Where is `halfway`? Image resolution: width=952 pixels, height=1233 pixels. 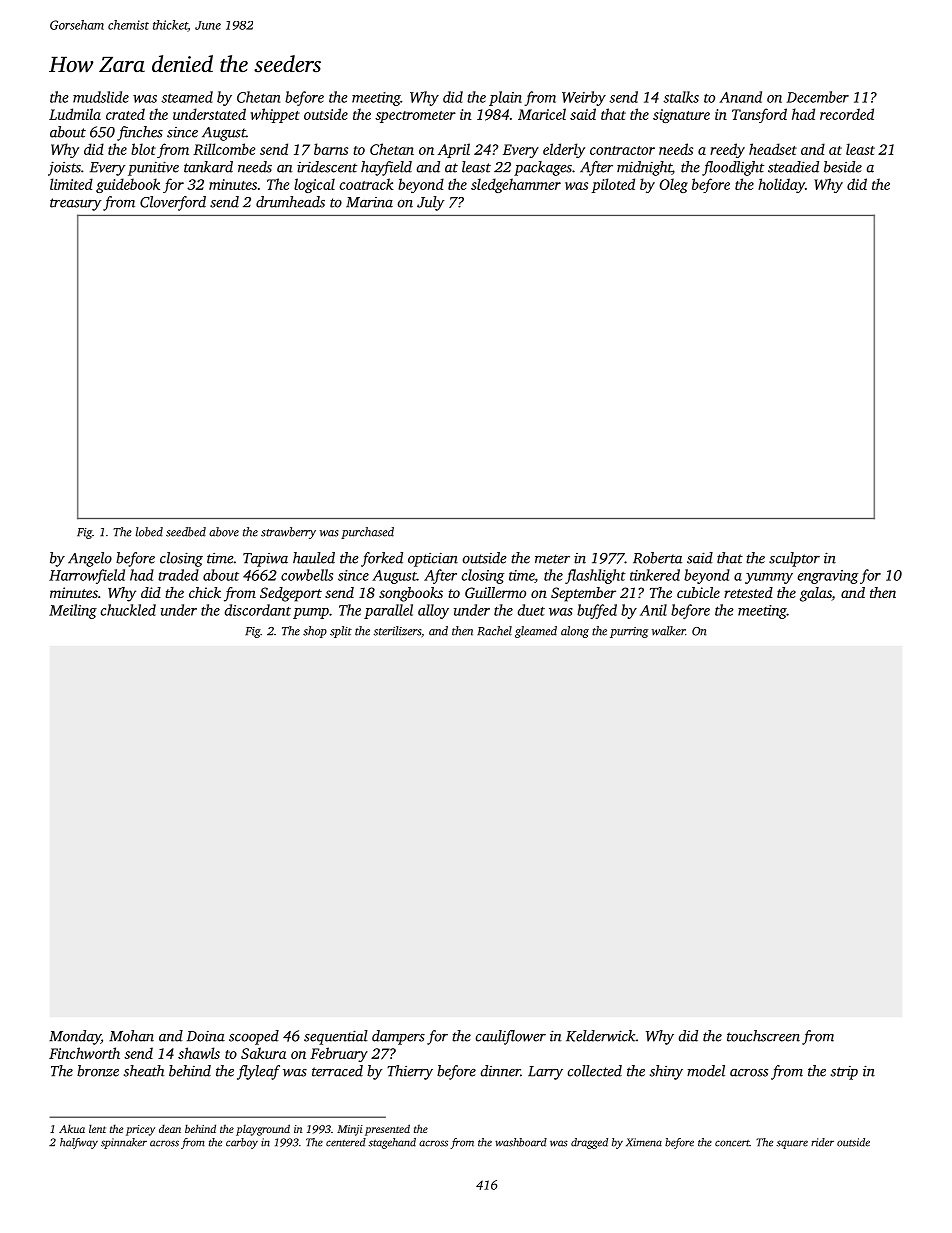
halfway is located at coordinates (79, 1143).
